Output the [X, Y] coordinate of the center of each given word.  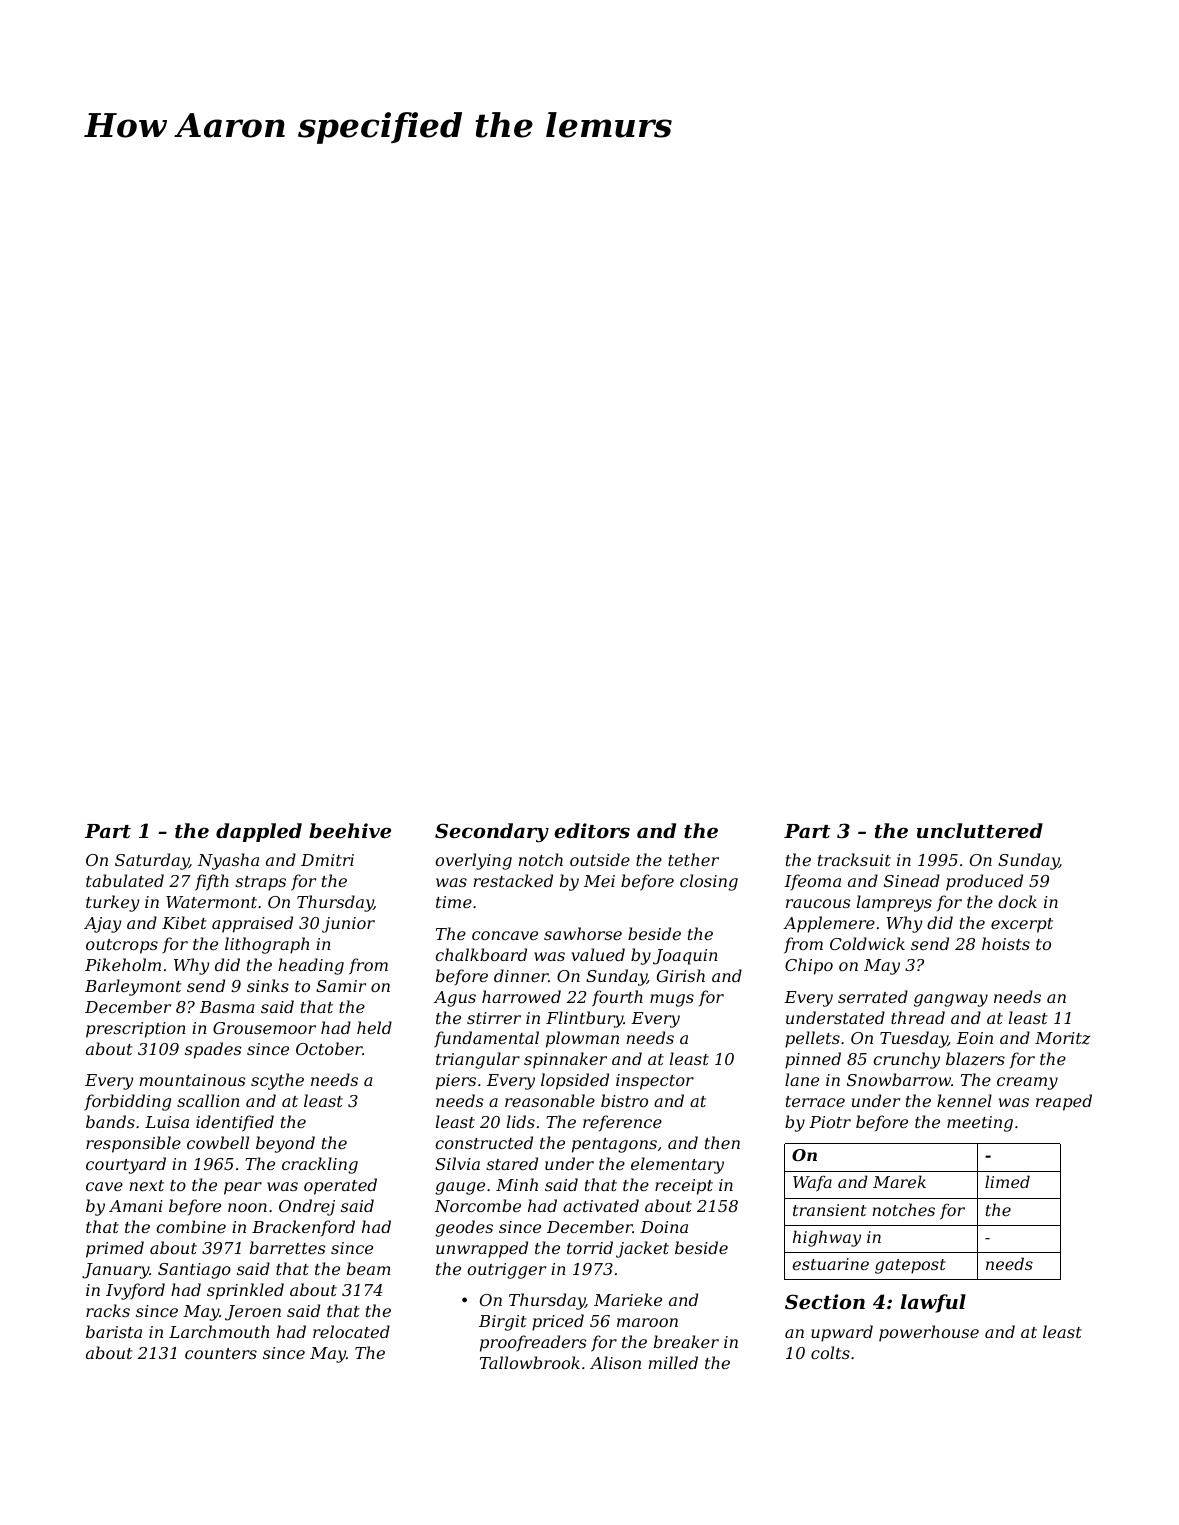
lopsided [575, 1081]
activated [601, 1205]
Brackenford [303, 1228]
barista [114, 1331]
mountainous [192, 1080]
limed [1007, 1181]
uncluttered [980, 830]
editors [592, 831]
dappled [259, 832]
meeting [980, 1124]
